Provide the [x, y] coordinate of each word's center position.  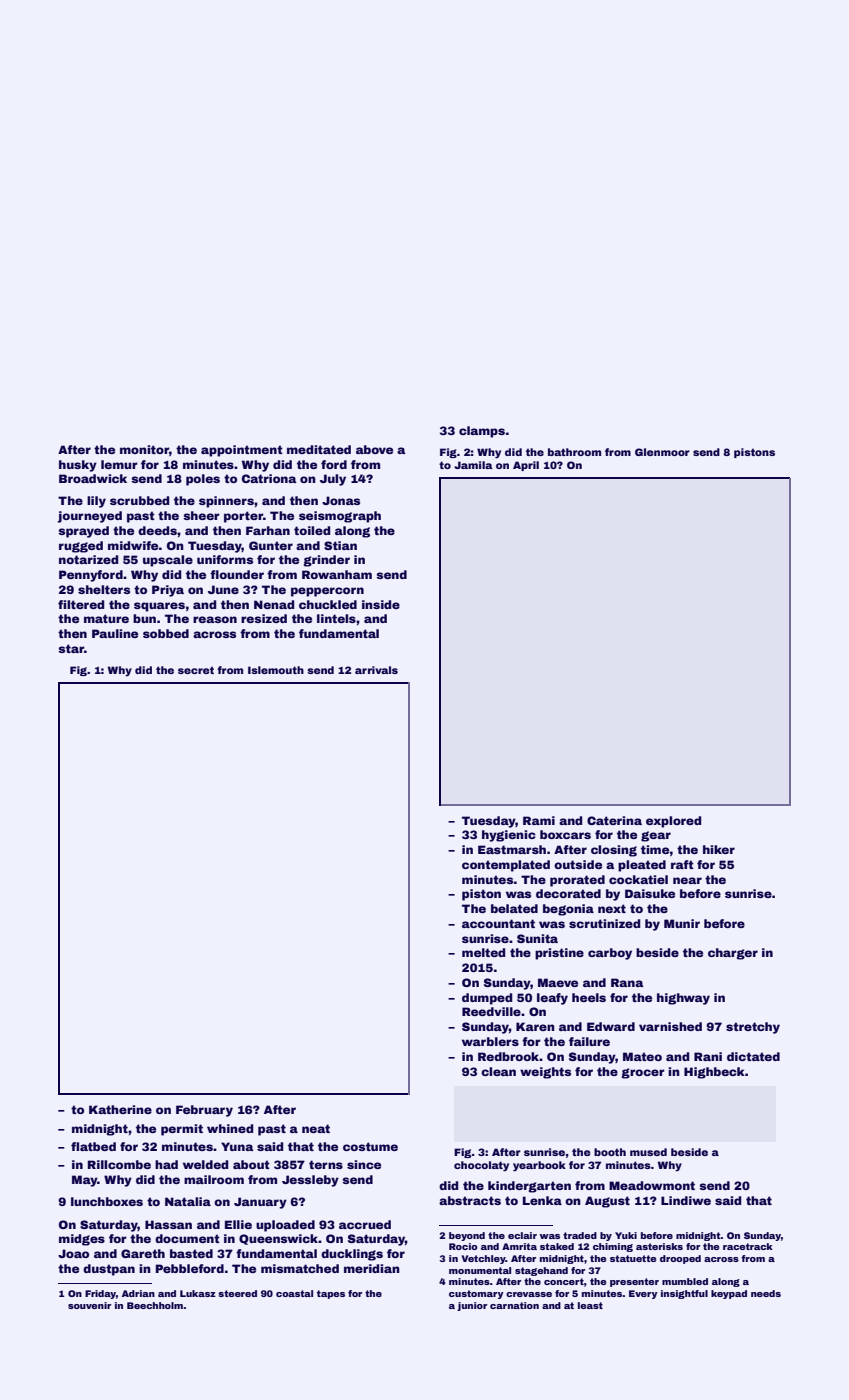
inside [381, 604]
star [71, 648]
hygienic [509, 836]
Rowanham [337, 574]
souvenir [89, 1305]
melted [483, 952]
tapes [331, 1294]
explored [673, 822]
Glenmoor [662, 452]
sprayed [83, 532]
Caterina [614, 820]
